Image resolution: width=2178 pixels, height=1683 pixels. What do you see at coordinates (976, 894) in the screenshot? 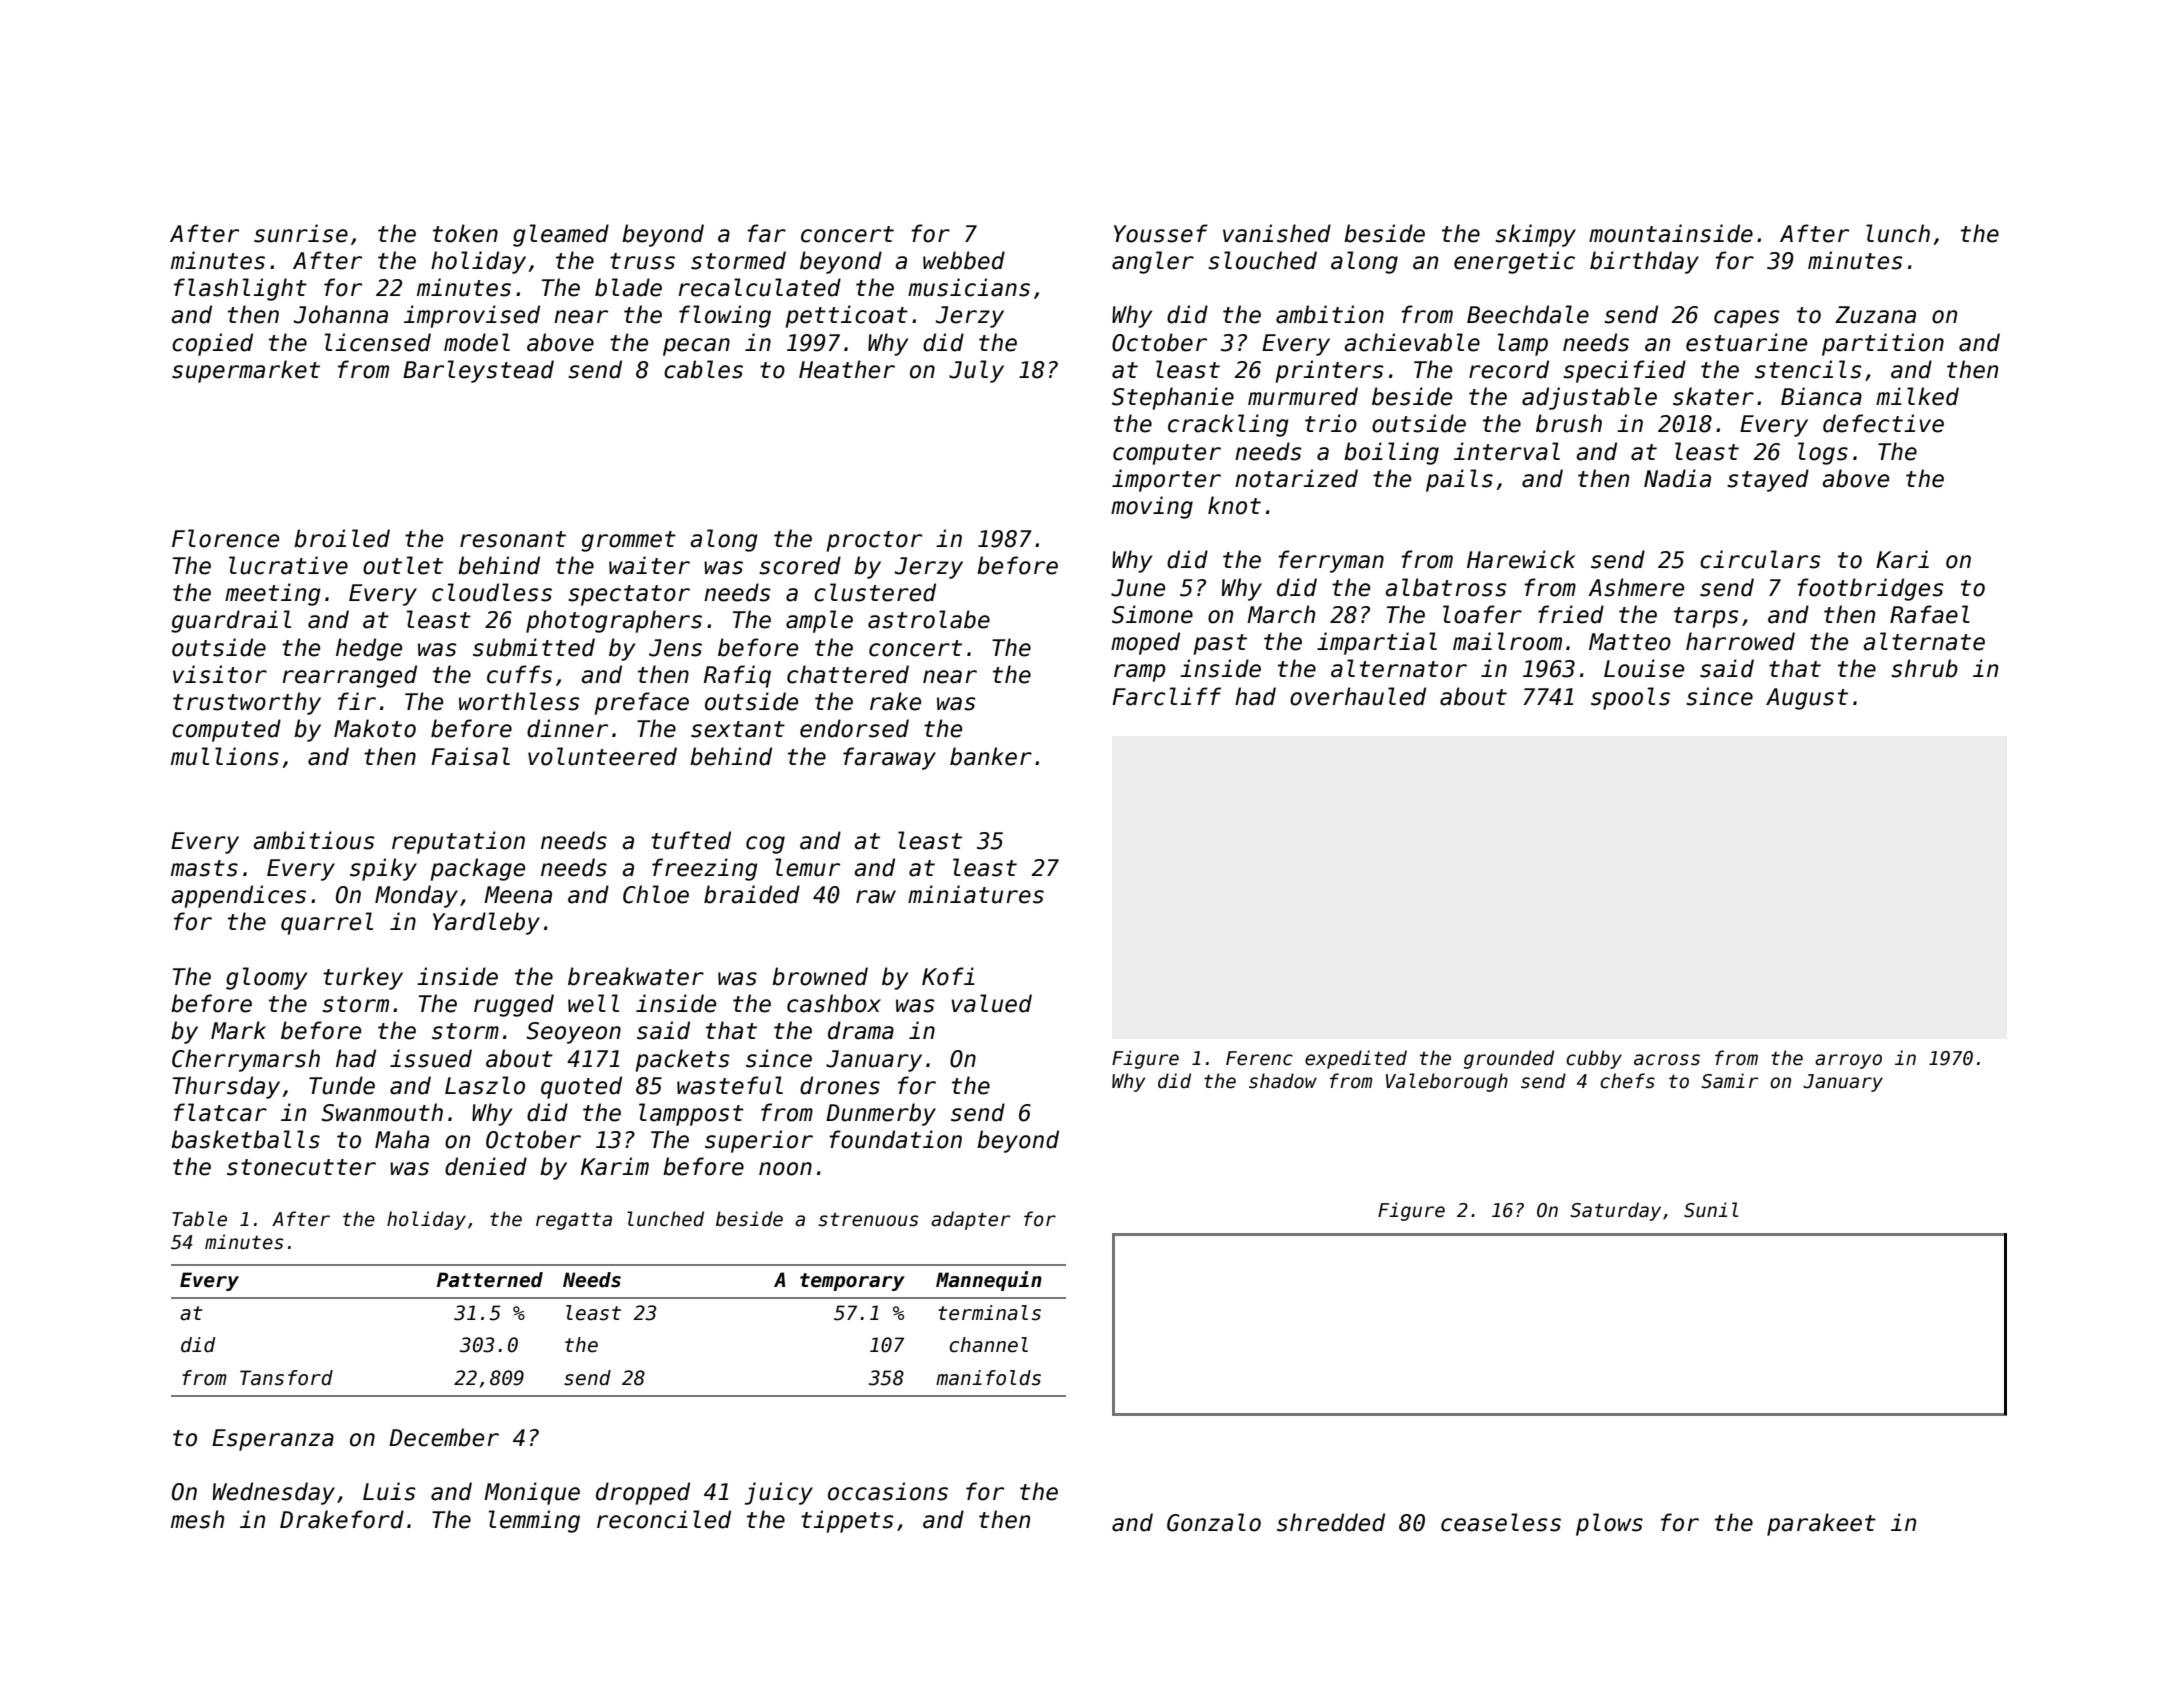
I see `miniatures` at bounding box center [976, 894].
